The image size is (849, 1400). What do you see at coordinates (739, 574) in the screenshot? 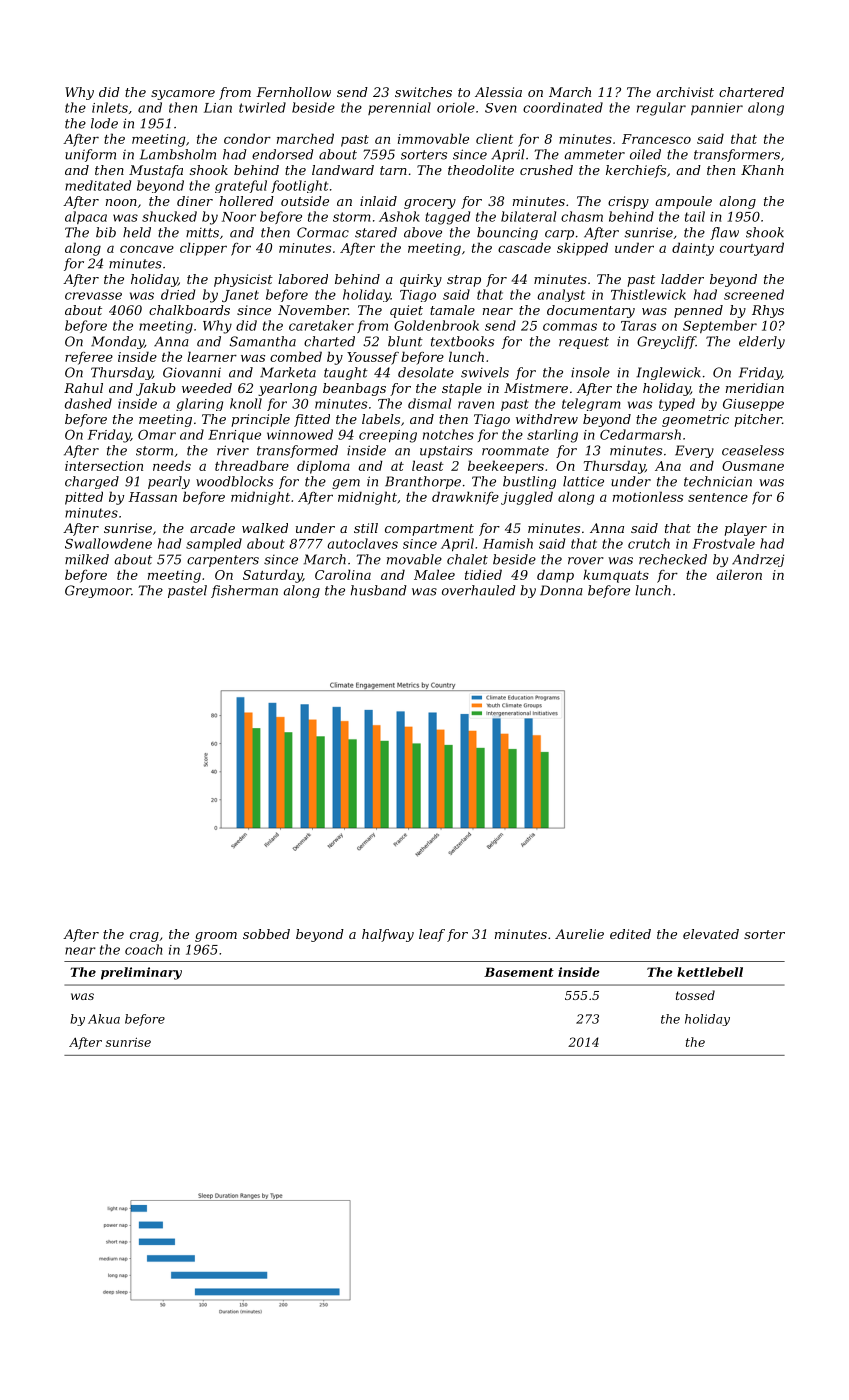
I see `aileron` at bounding box center [739, 574].
